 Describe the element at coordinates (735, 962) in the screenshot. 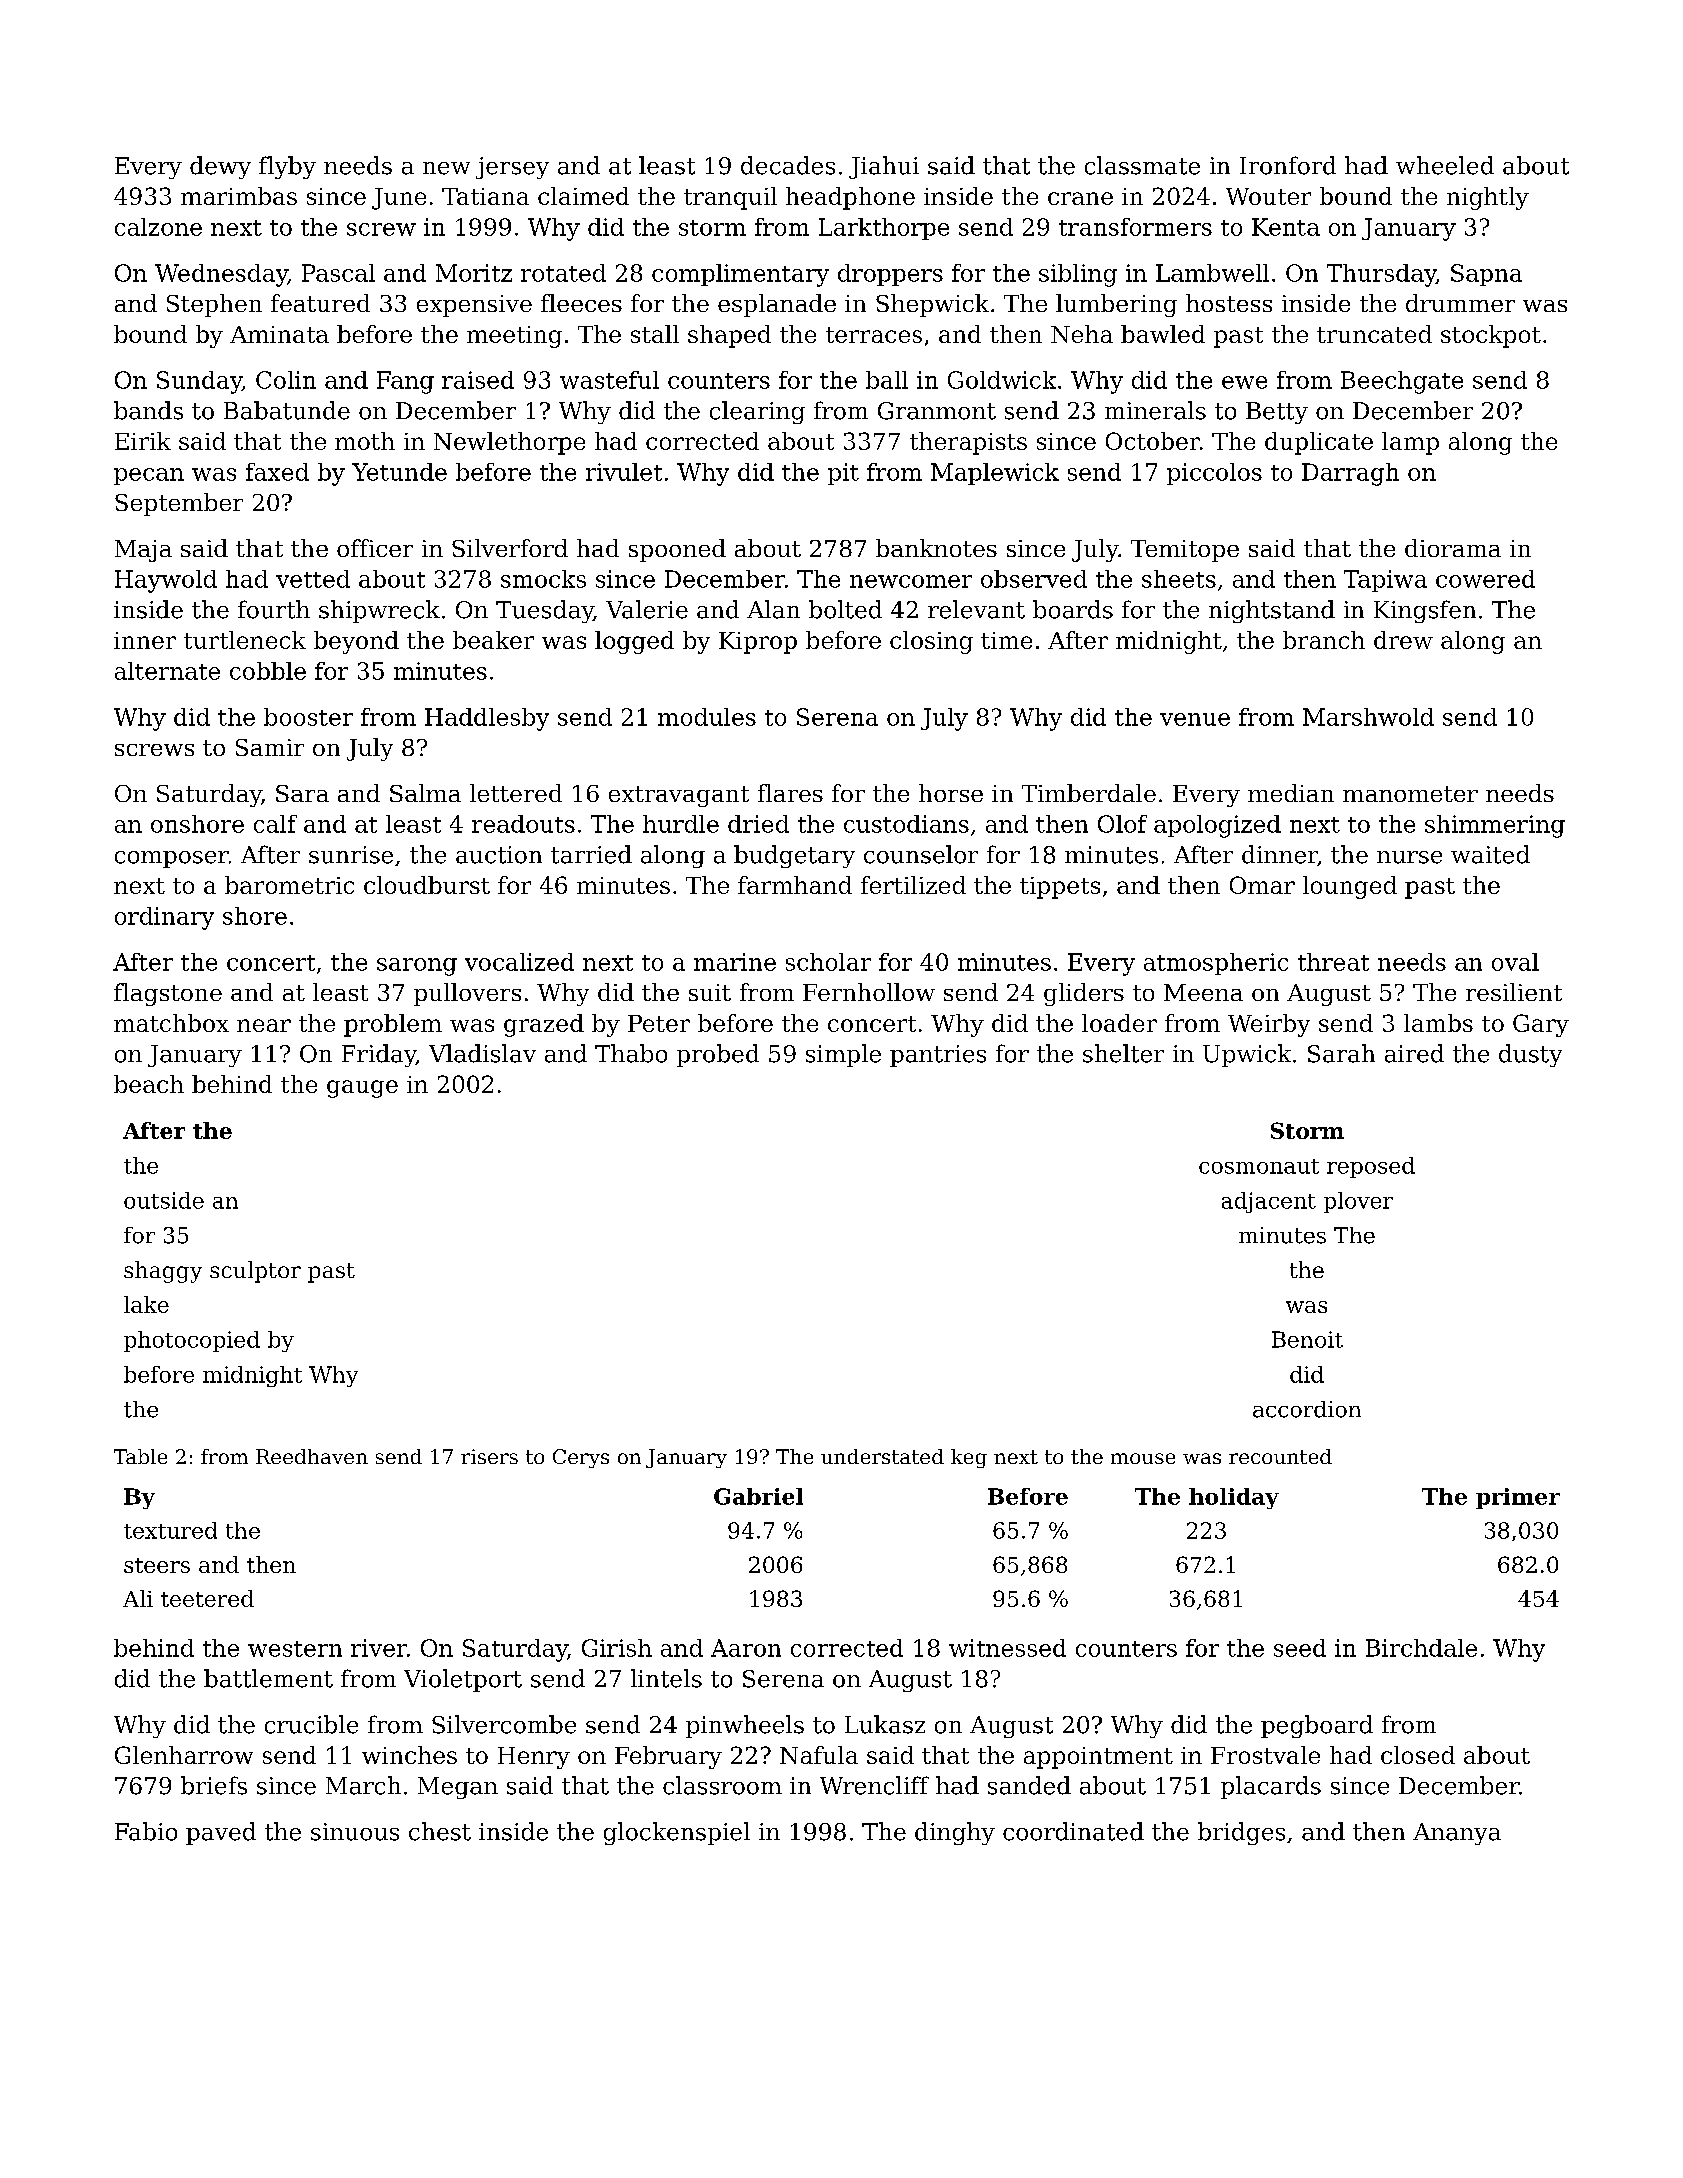

I see `marine` at that location.
